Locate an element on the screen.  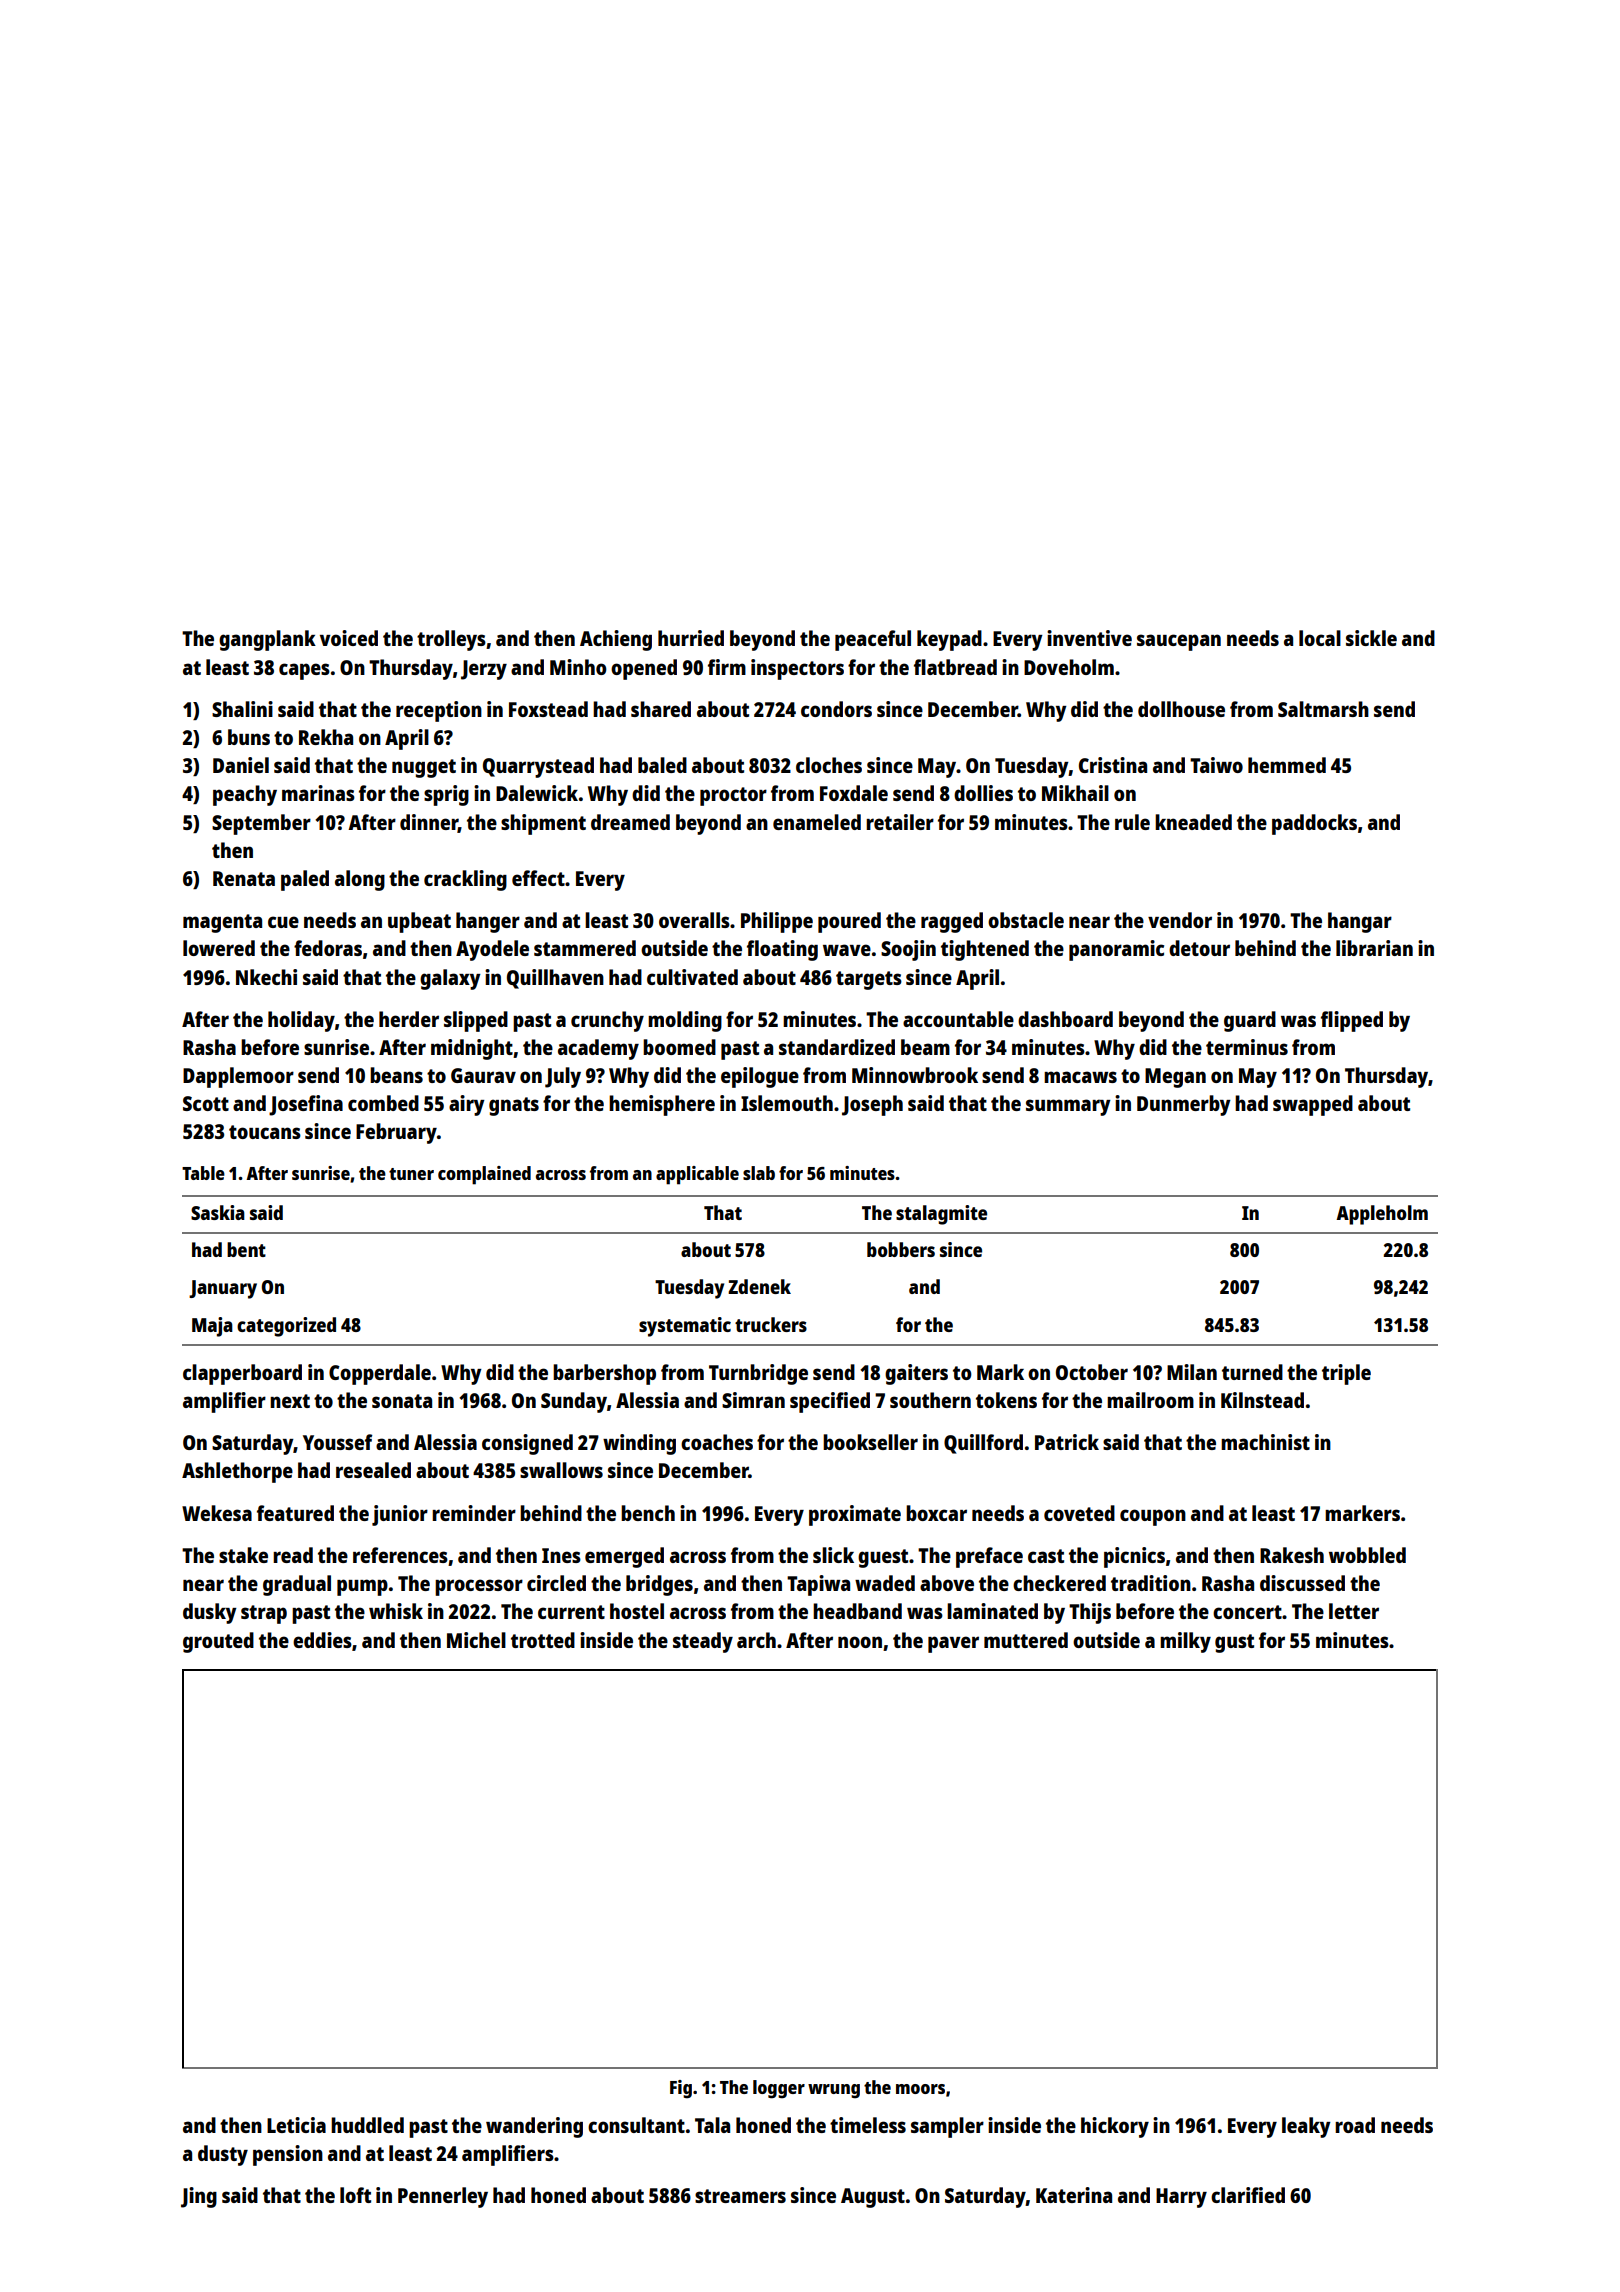
local is located at coordinates (1320, 638).
